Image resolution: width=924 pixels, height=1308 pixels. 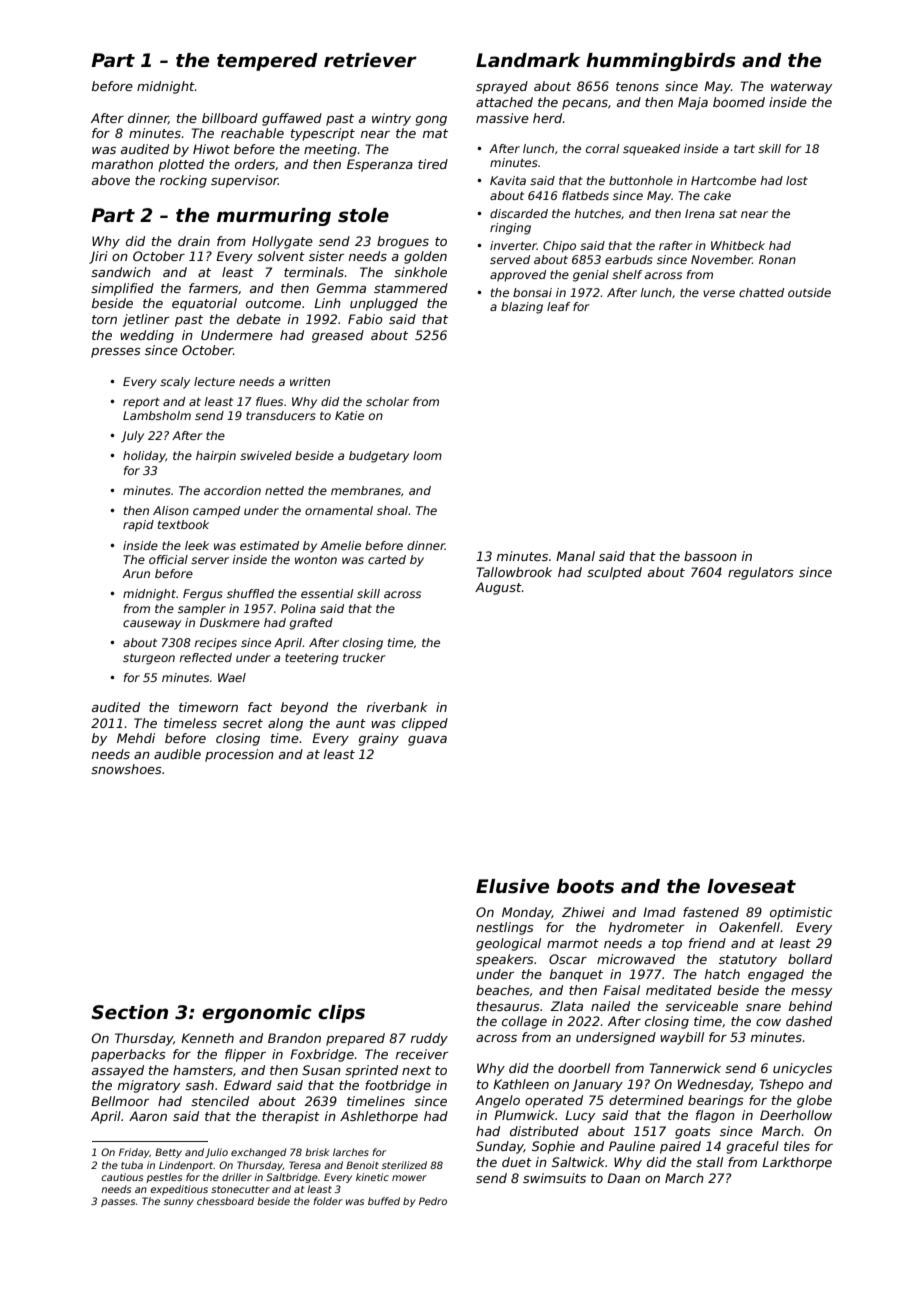 I want to click on regulators, so click(x=761, y=573).
